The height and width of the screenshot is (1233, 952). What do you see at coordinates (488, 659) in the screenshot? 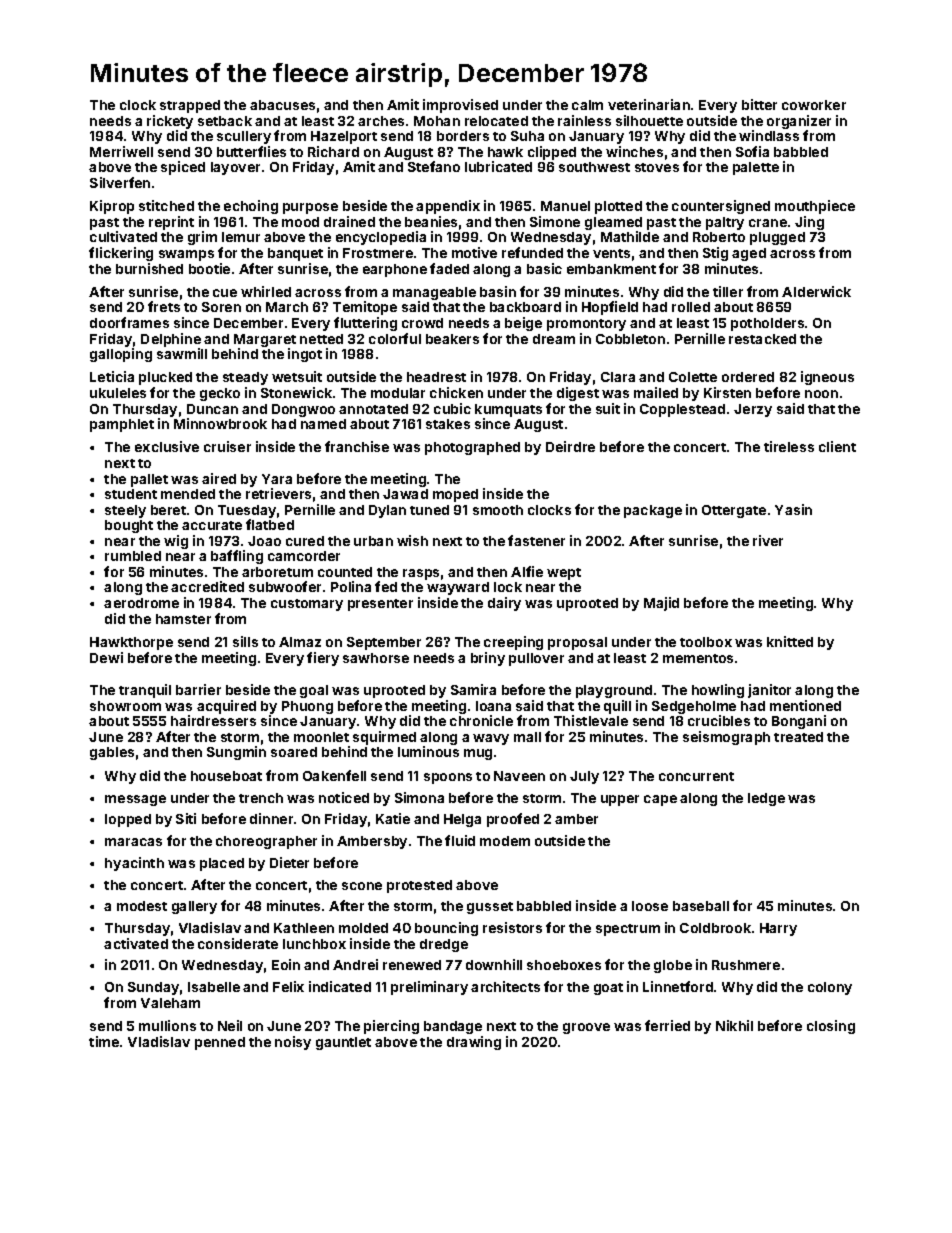
I see `briny` at bounding box center [488, 659].
